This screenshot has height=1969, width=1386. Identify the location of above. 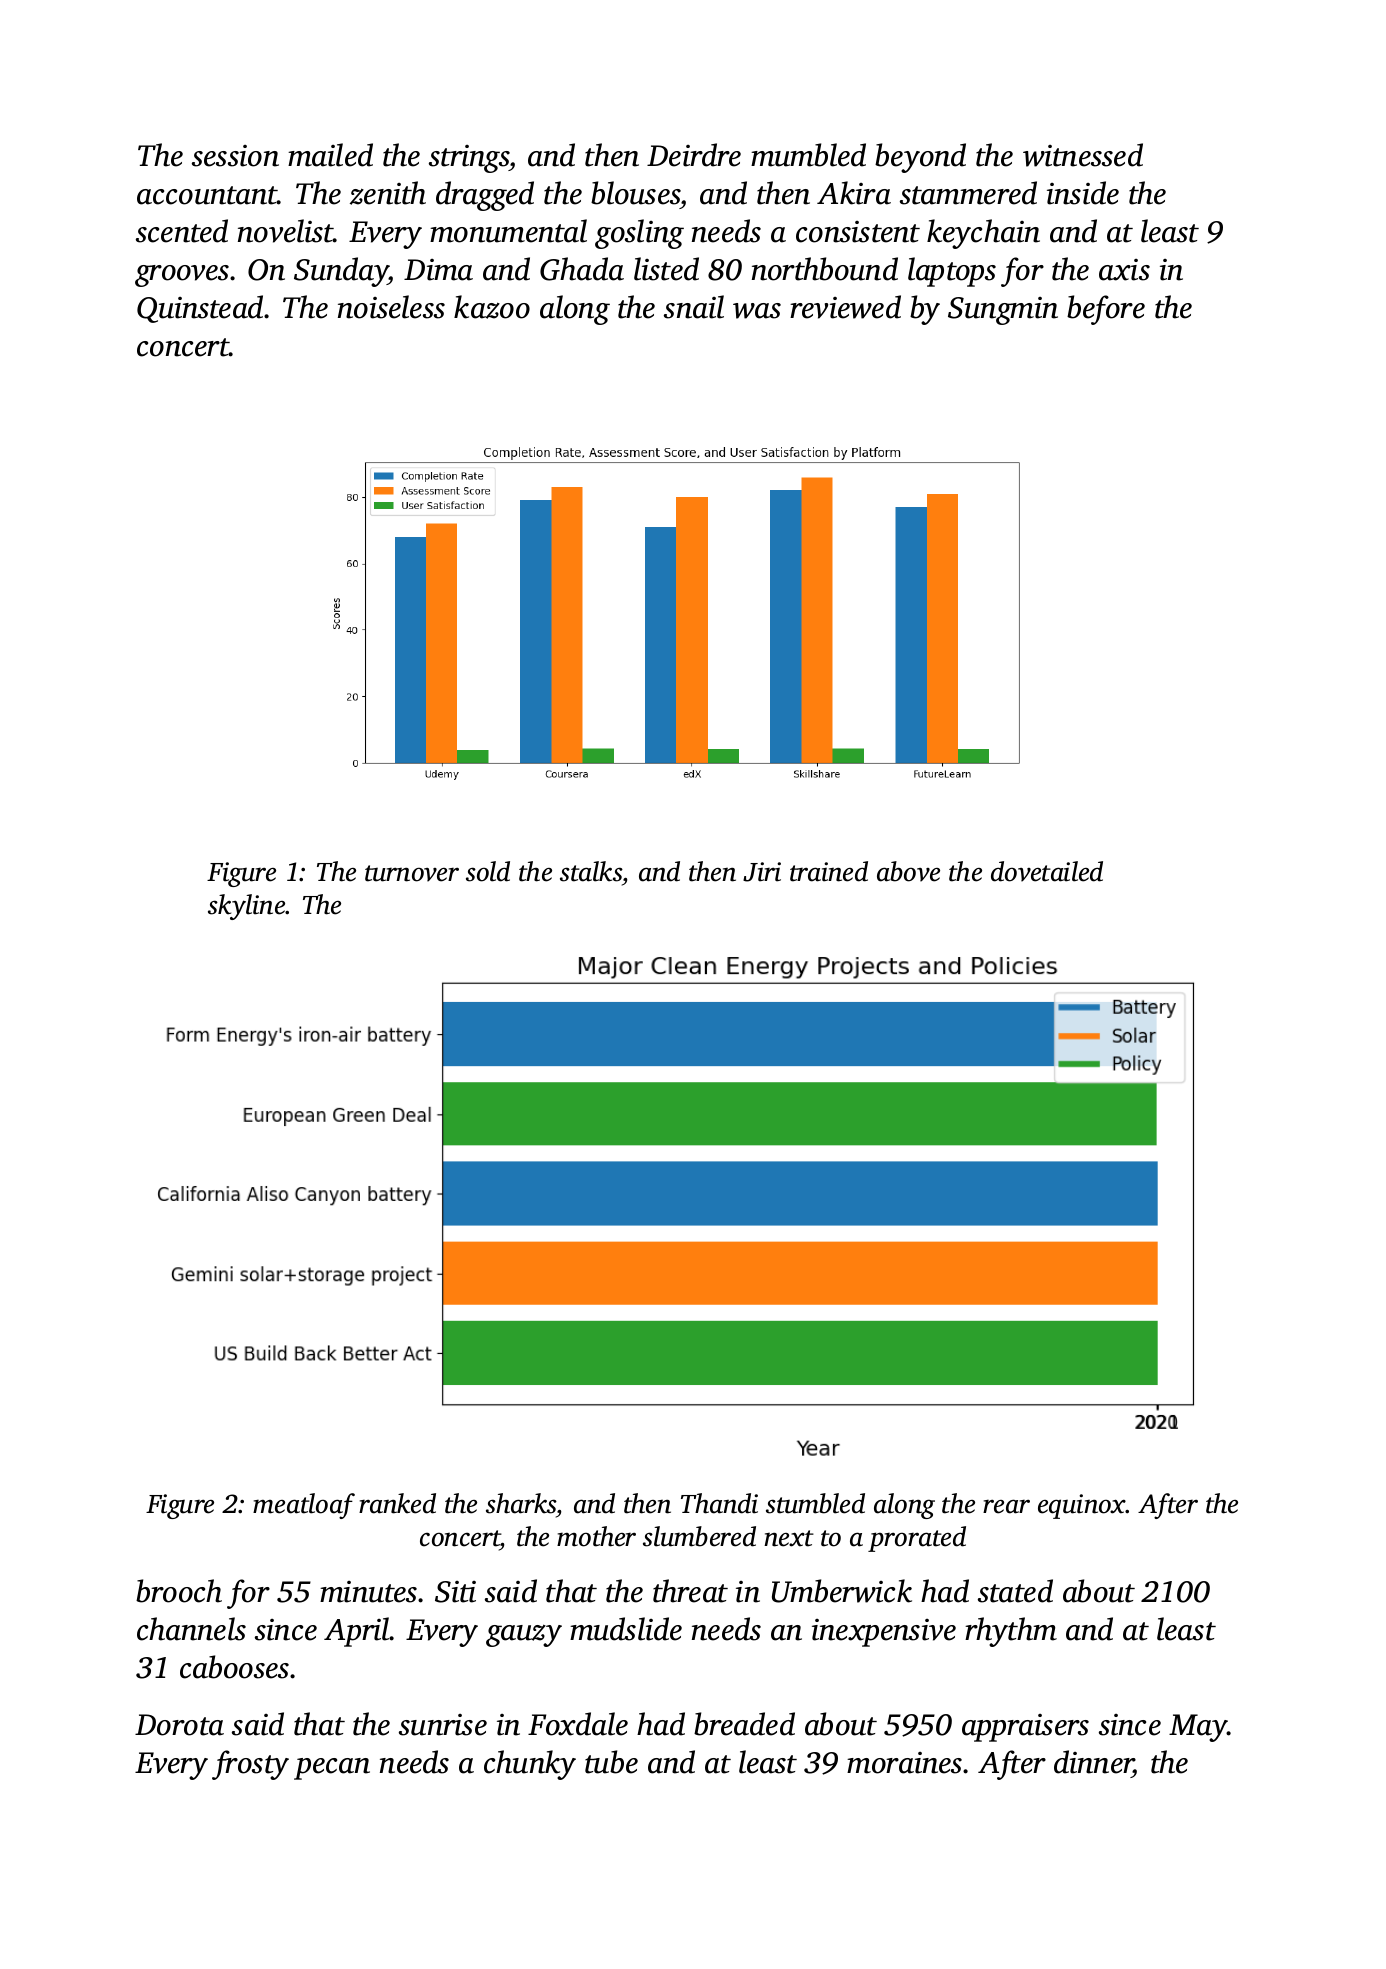
(908, 871).
